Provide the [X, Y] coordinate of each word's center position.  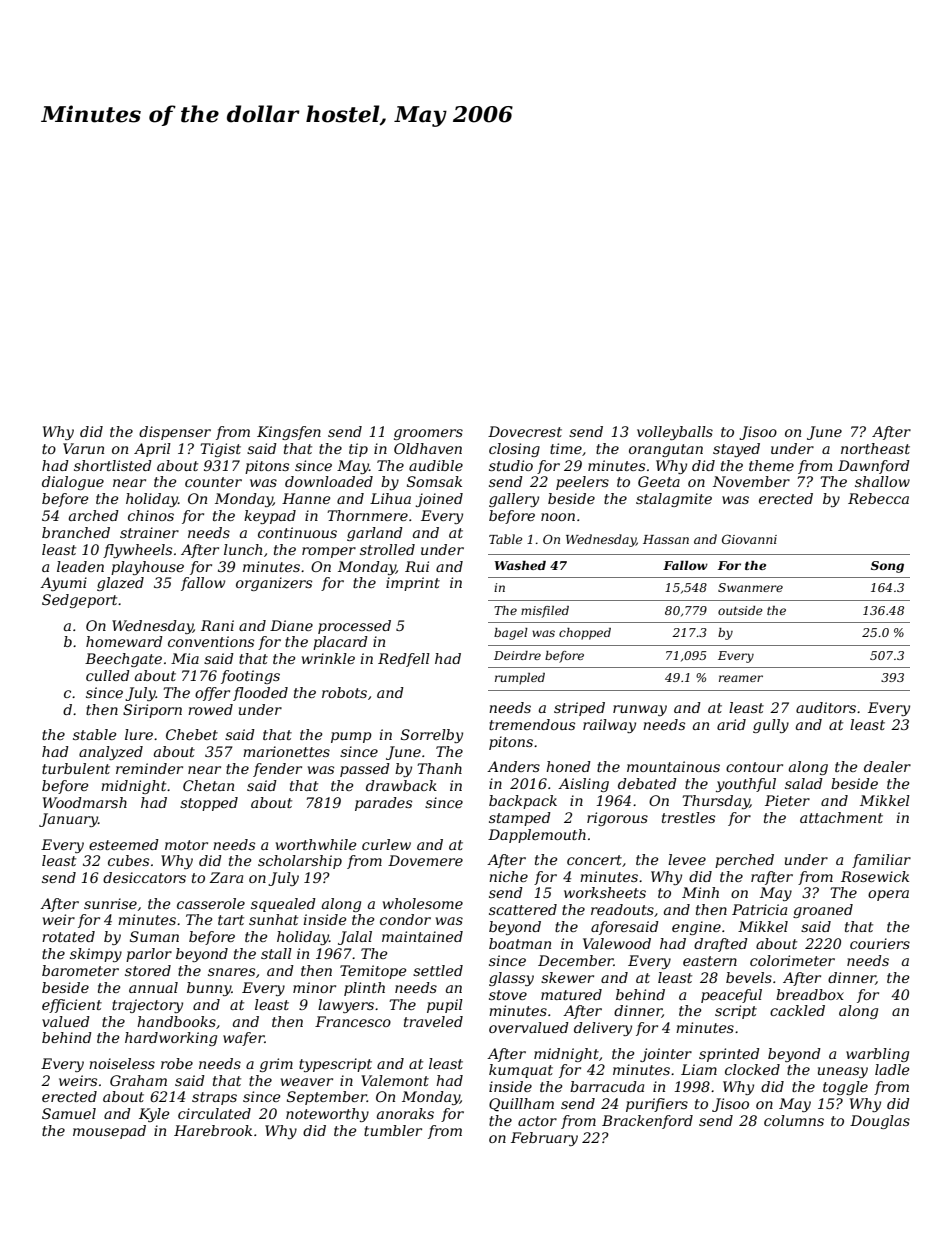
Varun [83, 448]
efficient [72, 1006]
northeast [875, 448]
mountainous [673, 766]
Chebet [192, 734]
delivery [603, 1029]
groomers [428, 434]
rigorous [617, 819]
